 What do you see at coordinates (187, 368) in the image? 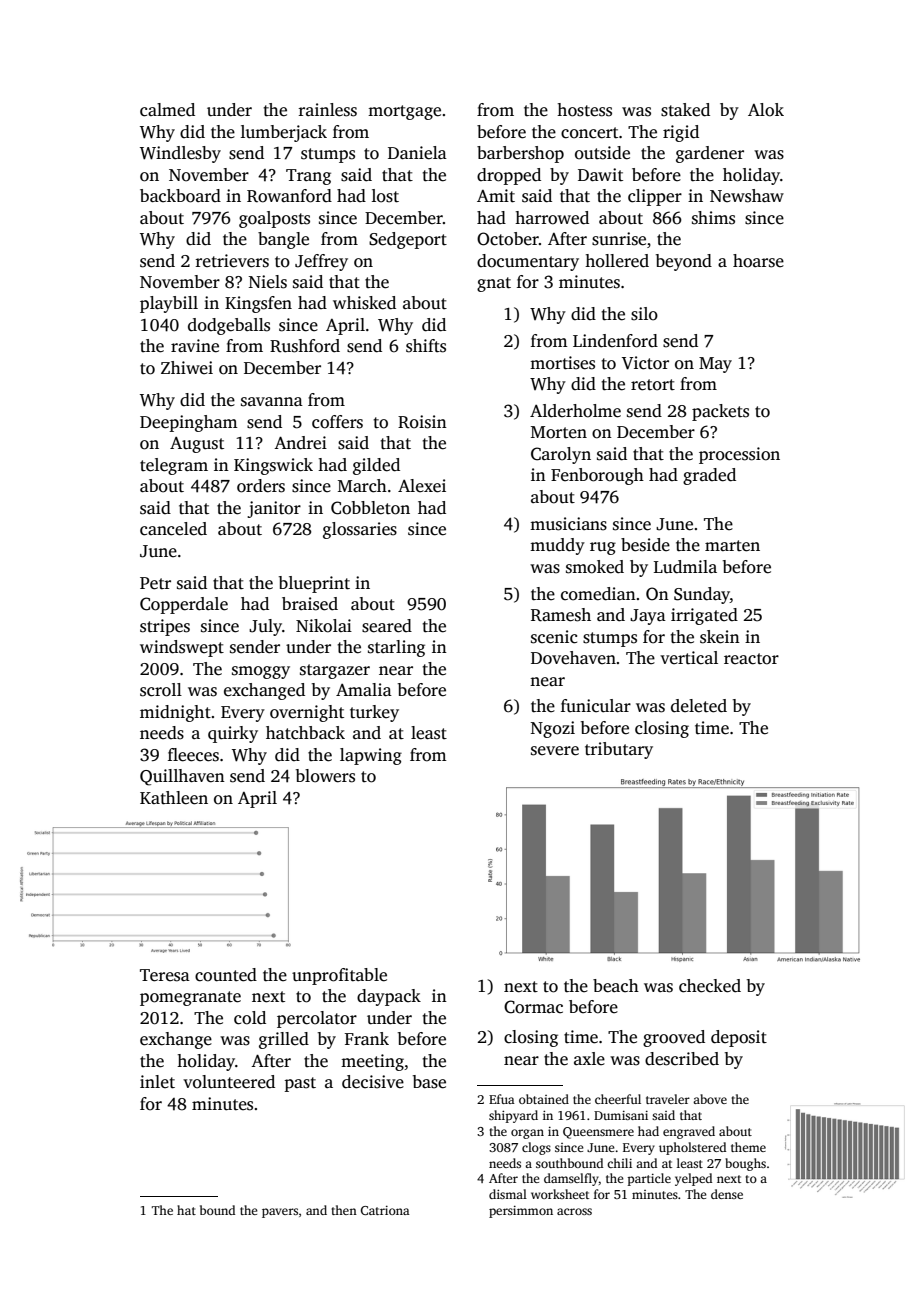
I see `Zhiwei` at bounding box center [187, 368].
